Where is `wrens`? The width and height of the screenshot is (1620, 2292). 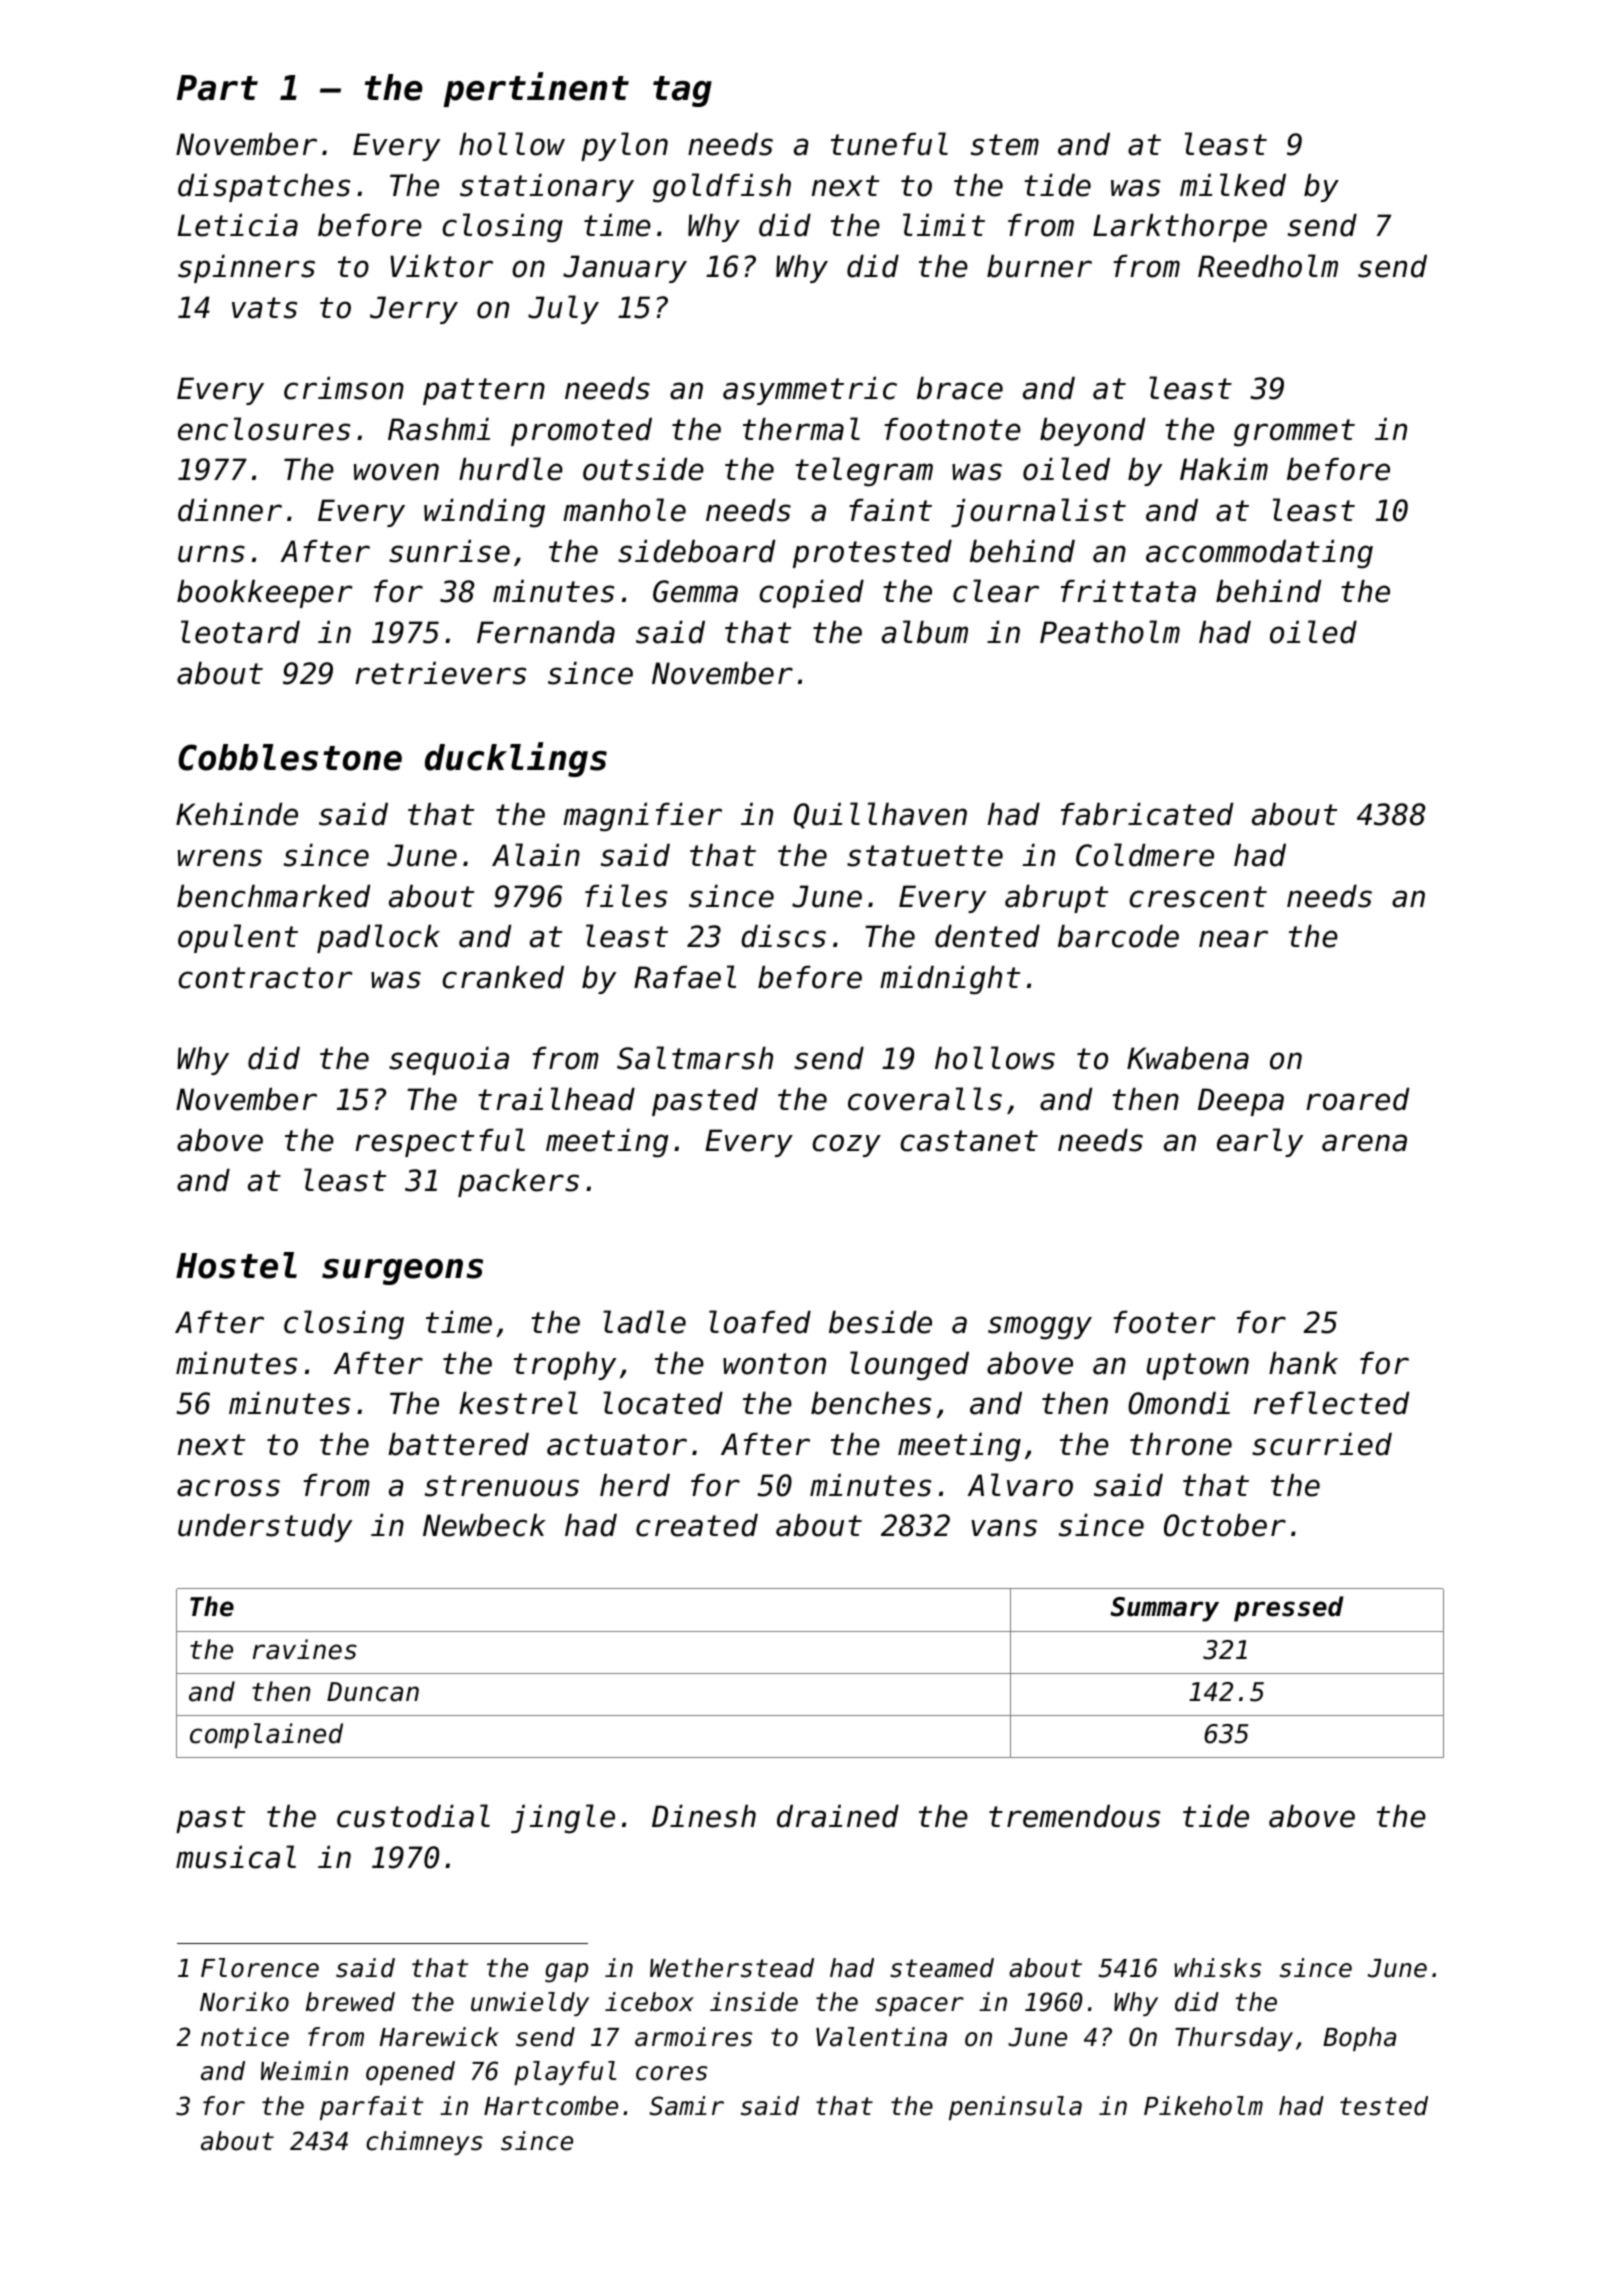
wrens is located at coordinates (220, 858).
